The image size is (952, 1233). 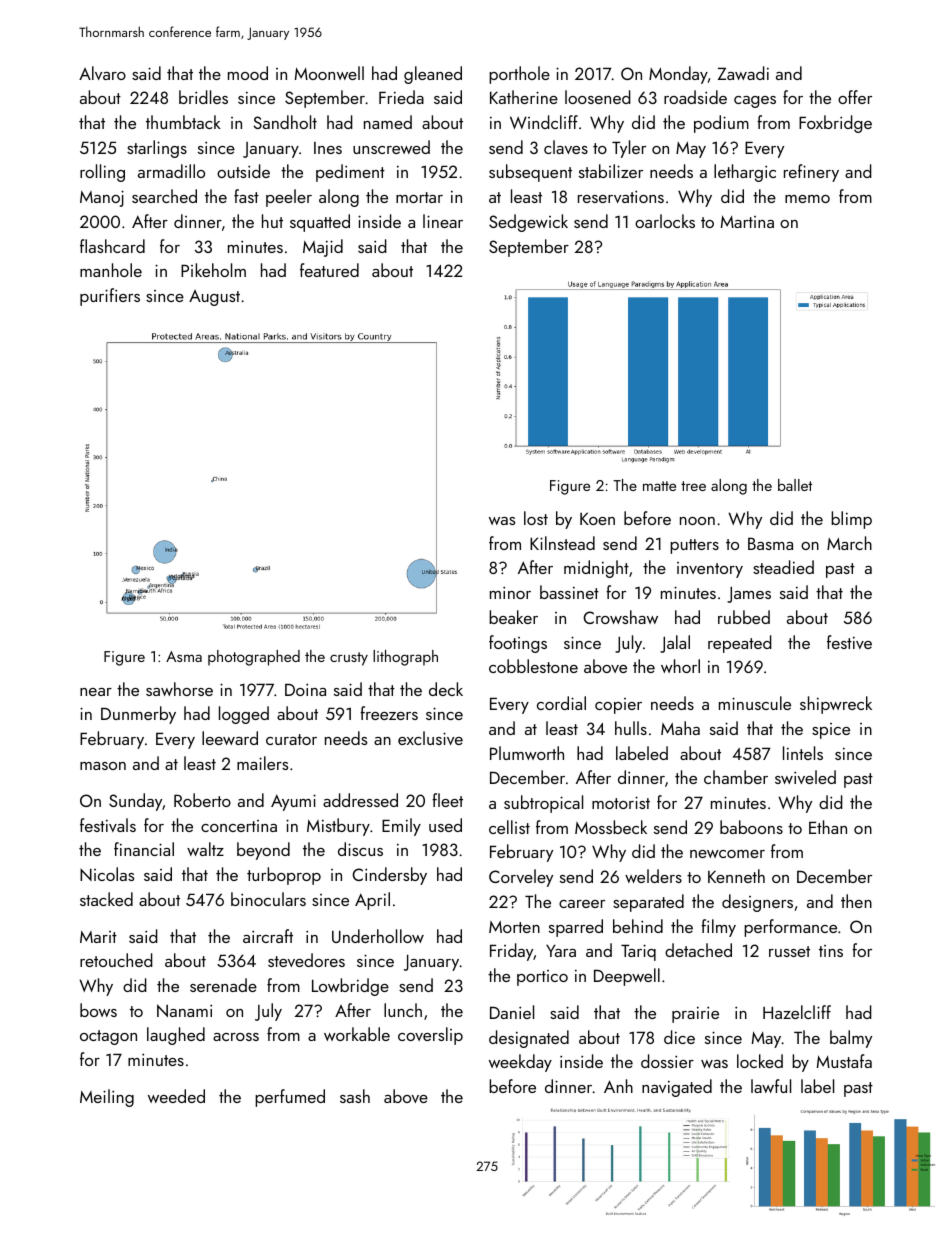 What do you see at coordinates (98, 936) in the image?
I see `Marit` at bounding box center [98, 936].
